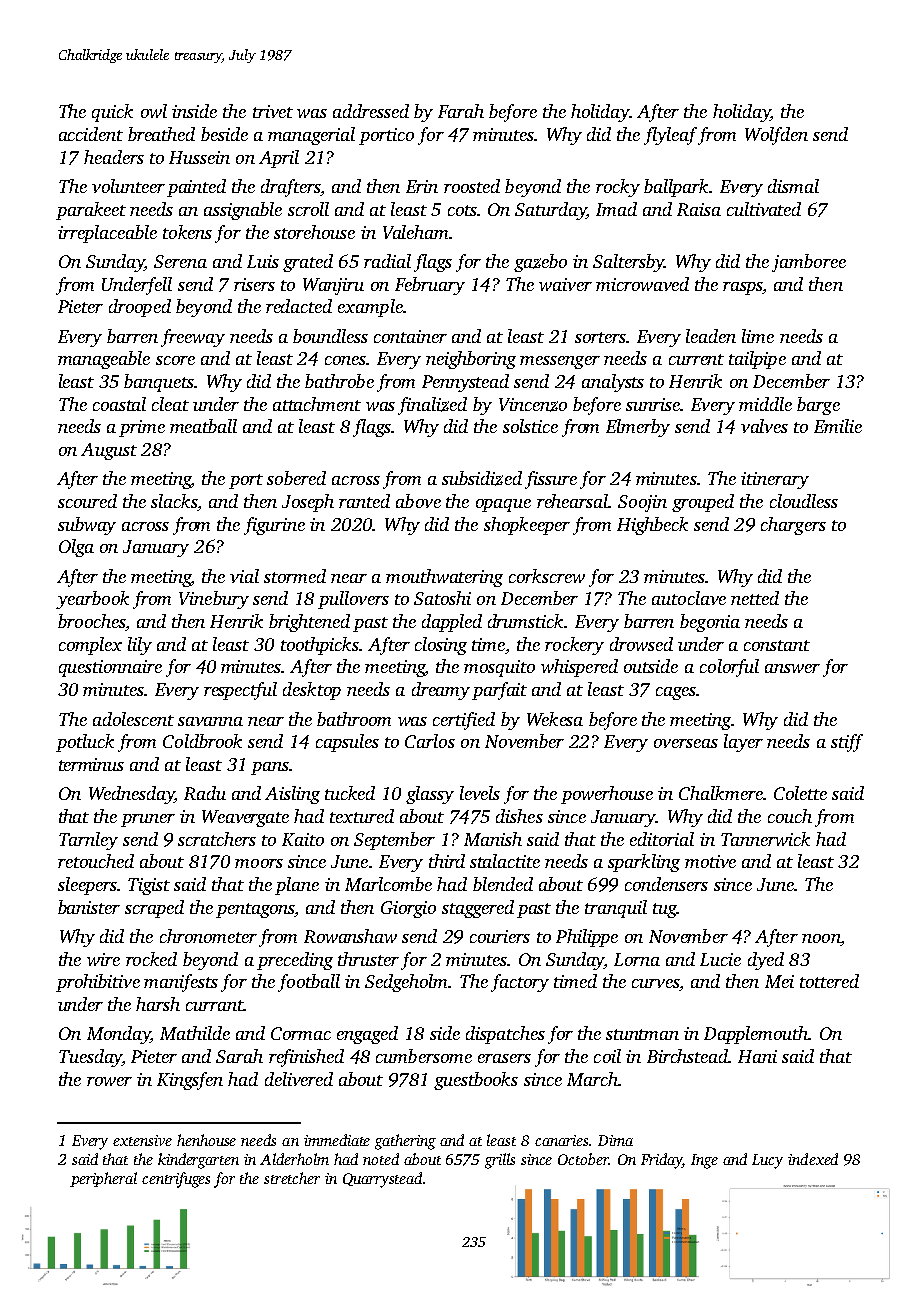 The height and width of the image is (1311, 924). Describe the element at coordinates (353, 600) in the image. I see `pullovers` at that location.
